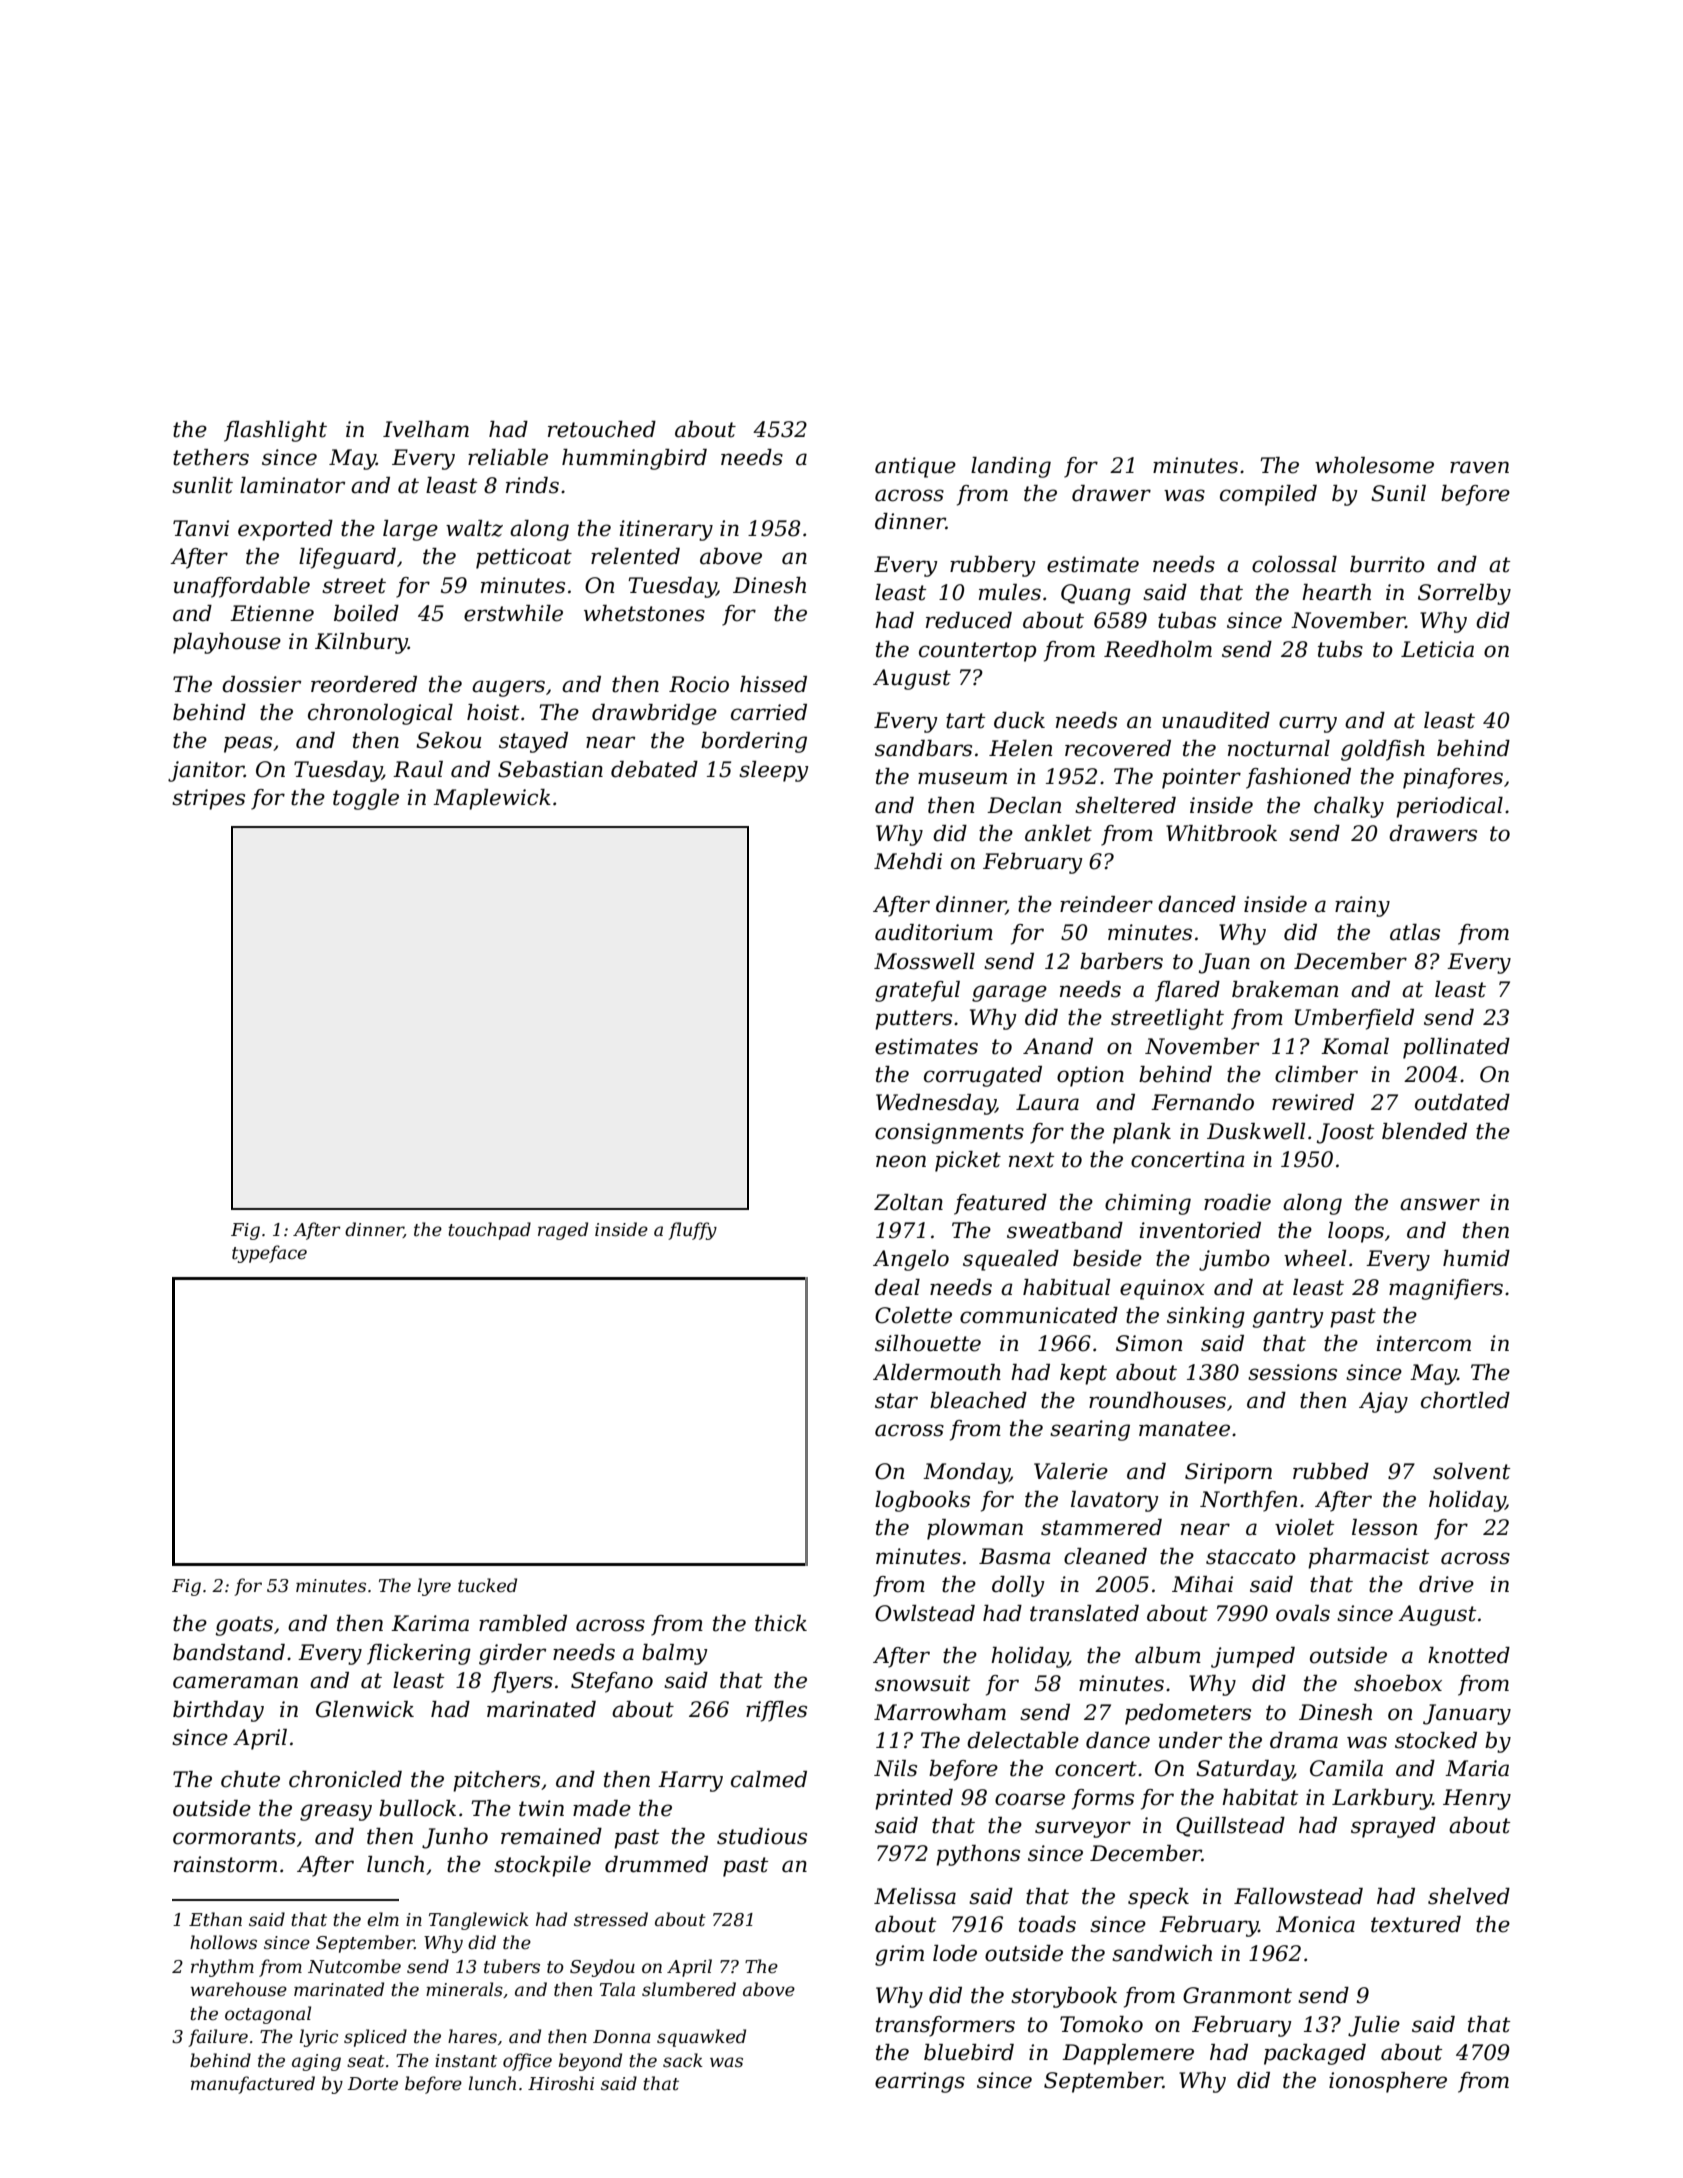 Image resolution: width=1683 pixels, height=2178 pixels. I want to click on Rocio, so click(699, 684).
